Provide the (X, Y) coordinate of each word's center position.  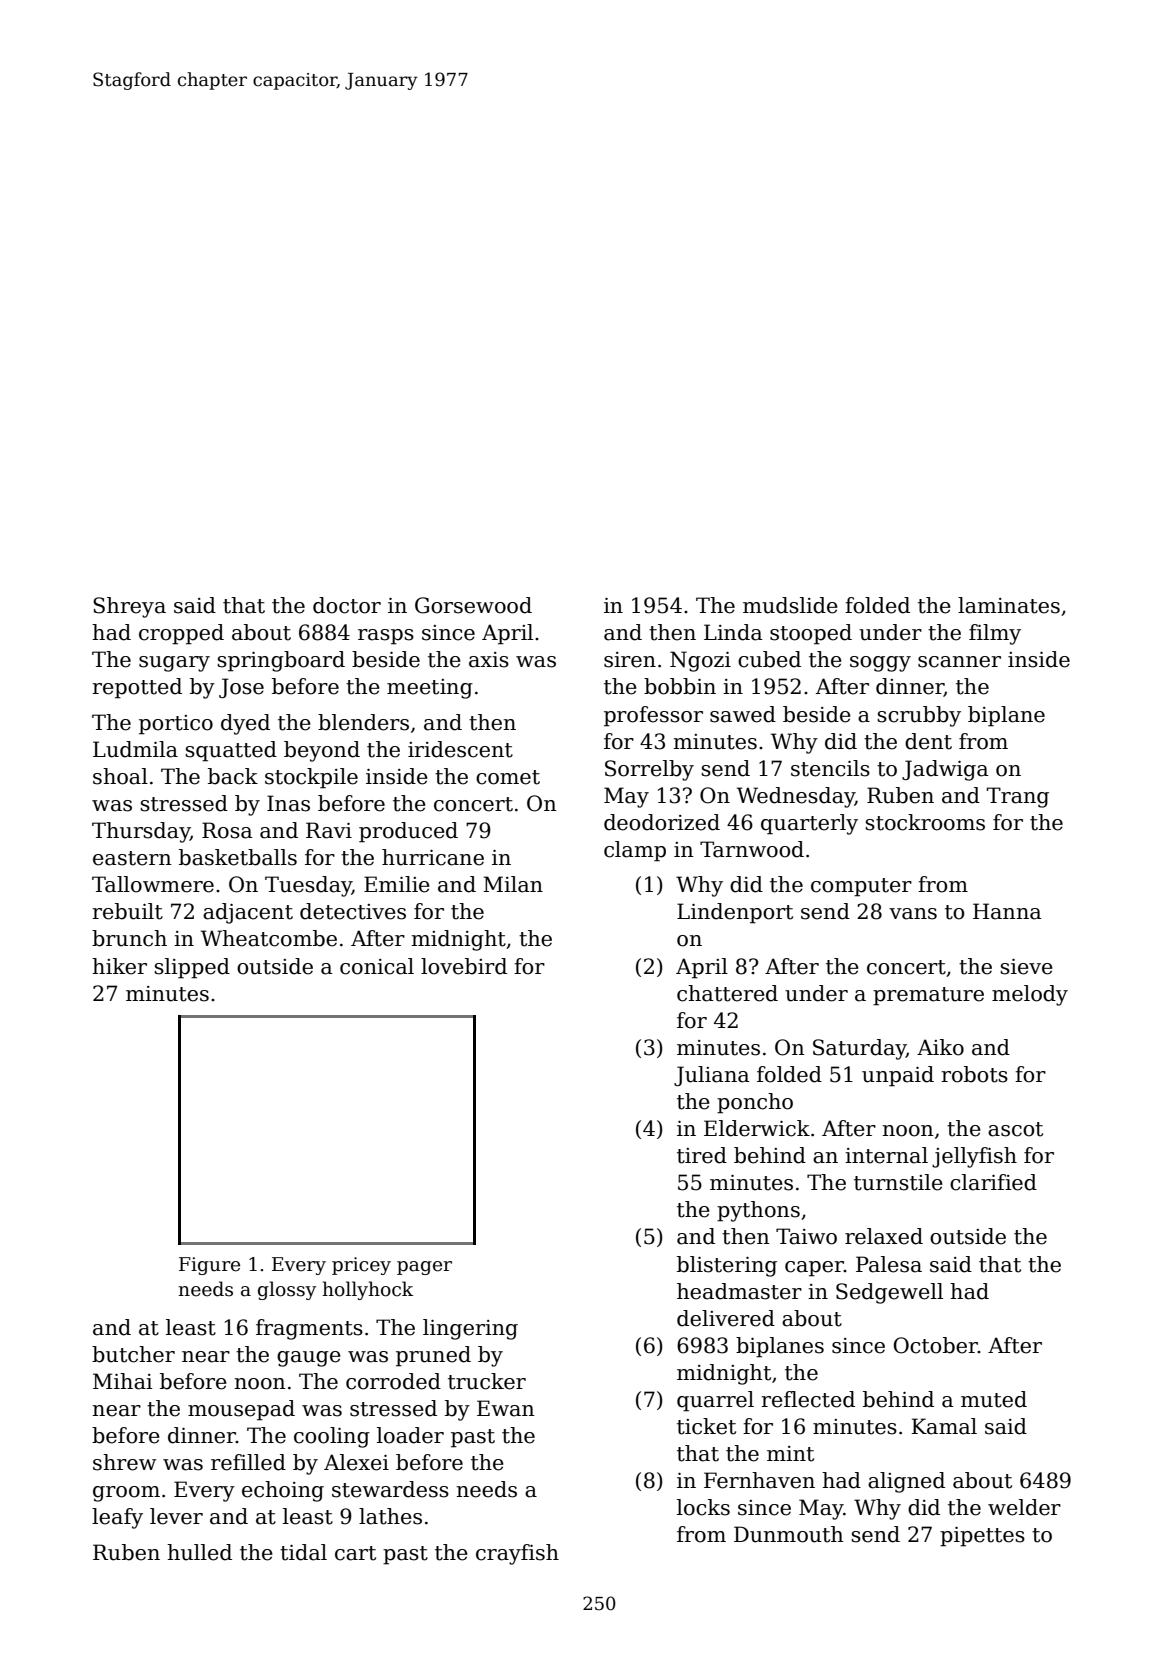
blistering (727, 1266)
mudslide (790, 605)
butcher (133, 1354)
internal (886, 1155)
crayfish (517, 1554)
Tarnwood (752, 849)
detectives (353, 911)
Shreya (129, 607)
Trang (1018, 797)
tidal (303, 1552)
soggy (880, 664)
